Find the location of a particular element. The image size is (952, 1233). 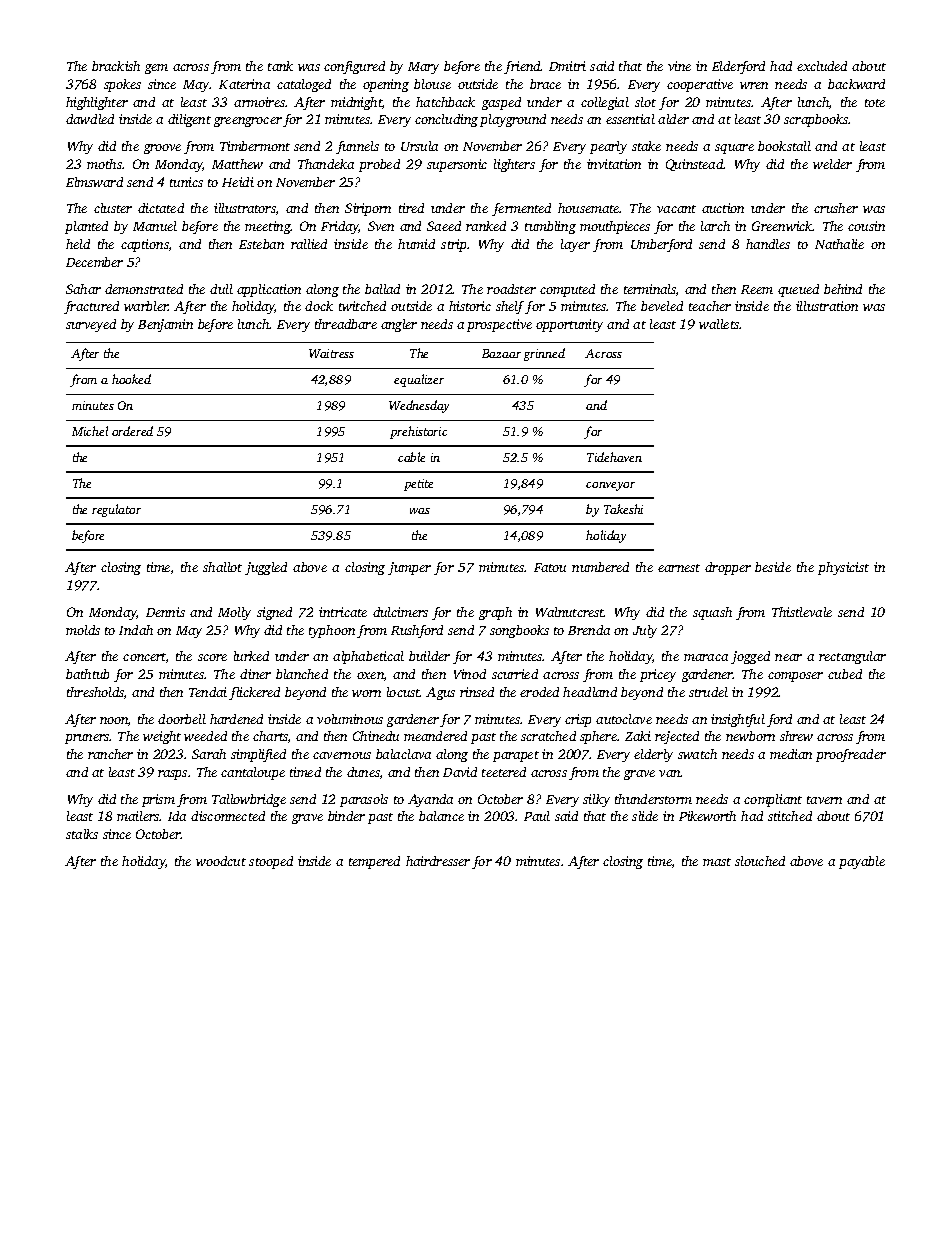

Fatou is located at coordinates (550, 567).
